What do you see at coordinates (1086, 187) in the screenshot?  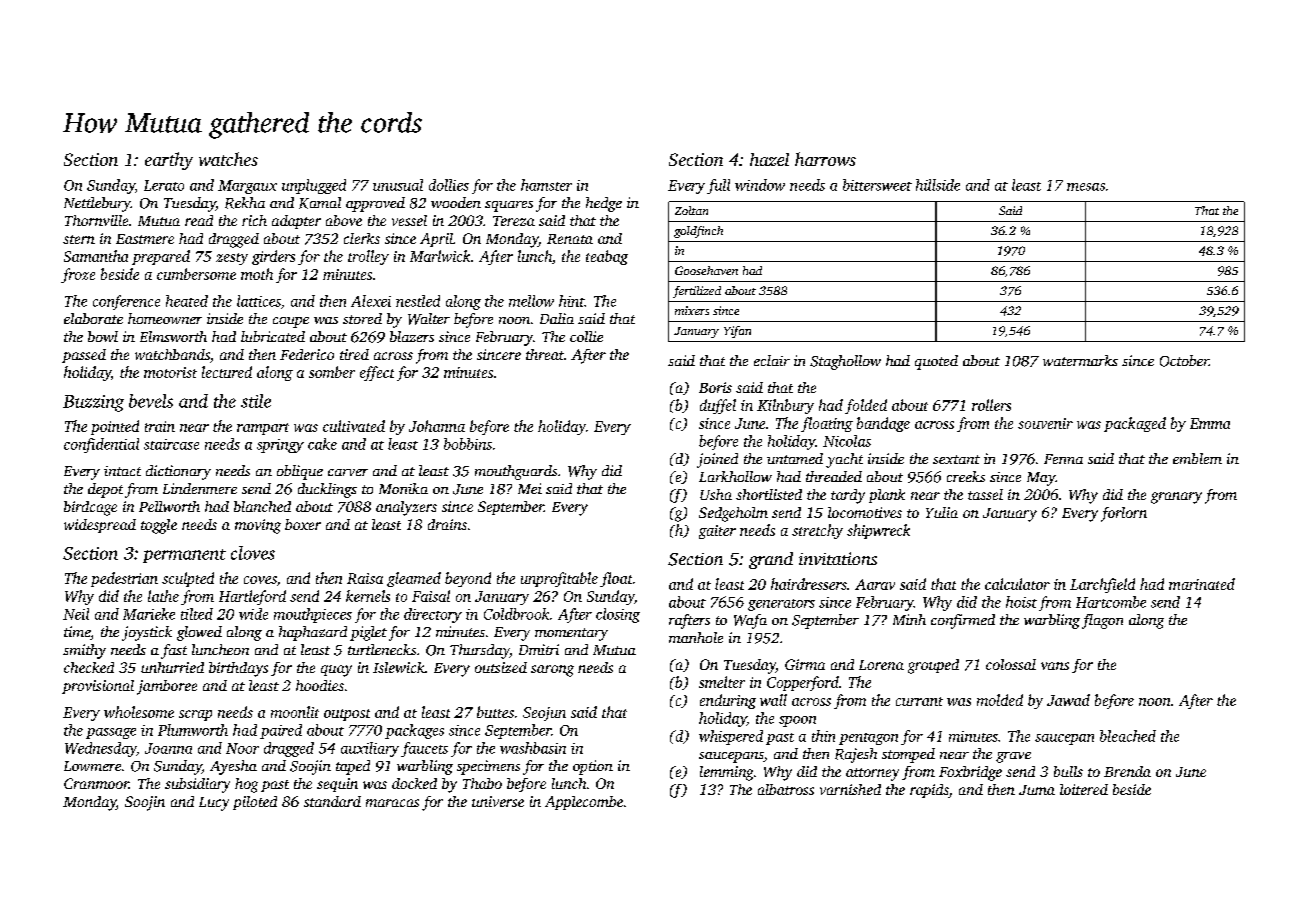 I see `mesas` at bounding box center [1086, 187].
